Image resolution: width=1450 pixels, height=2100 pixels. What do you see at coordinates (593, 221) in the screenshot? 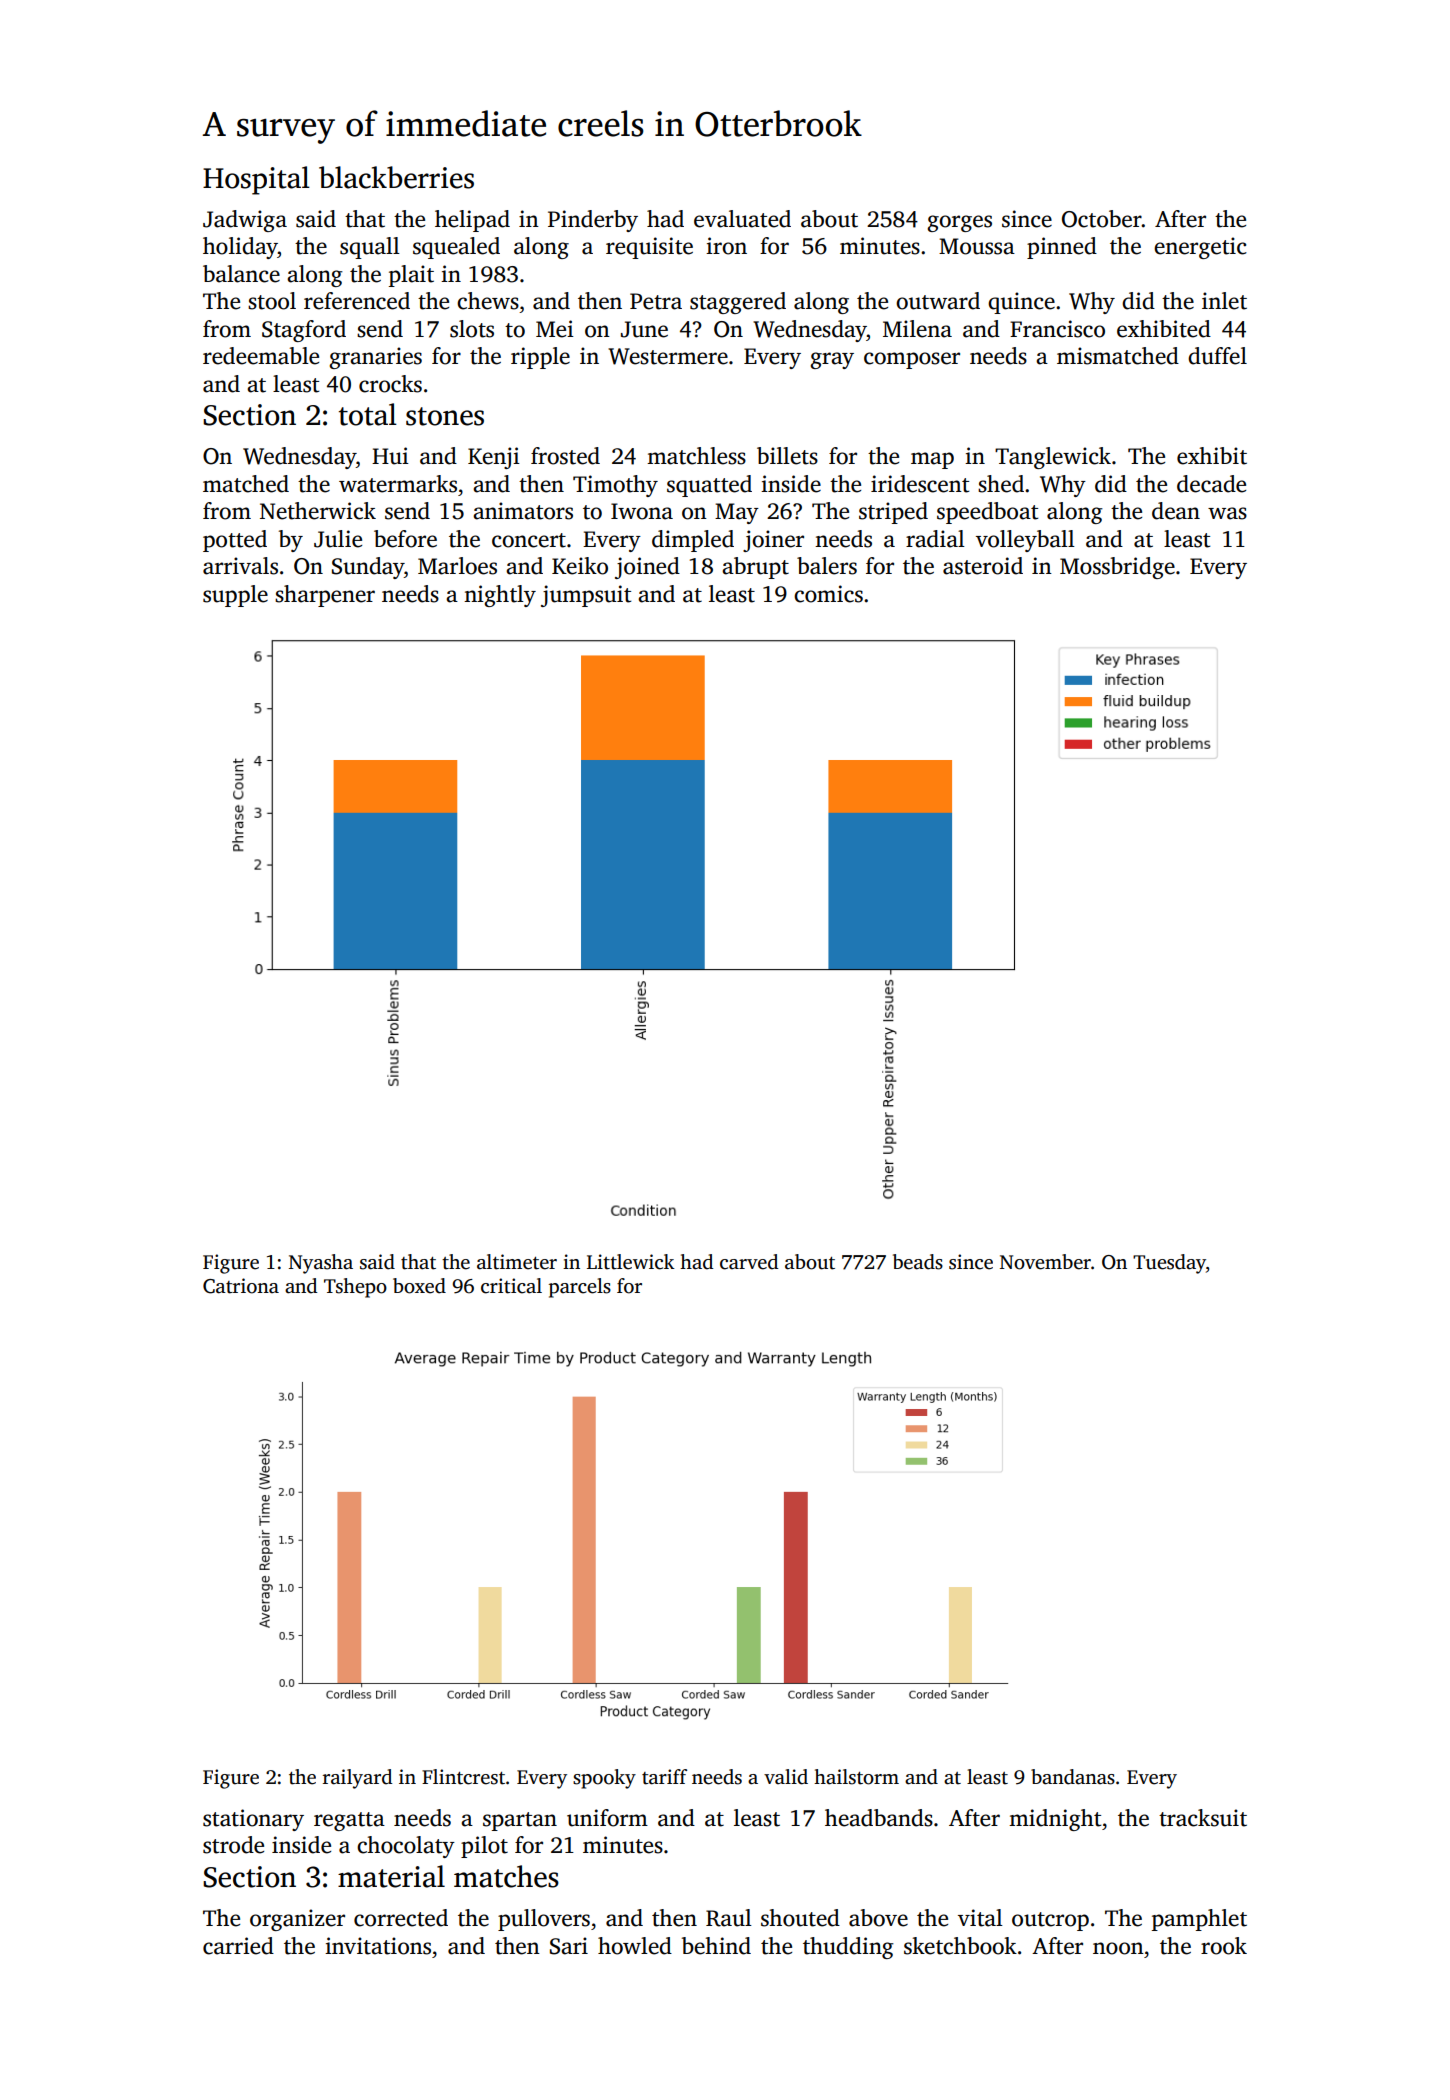
I see `Pinderby` at bounding box center [593, 221].
